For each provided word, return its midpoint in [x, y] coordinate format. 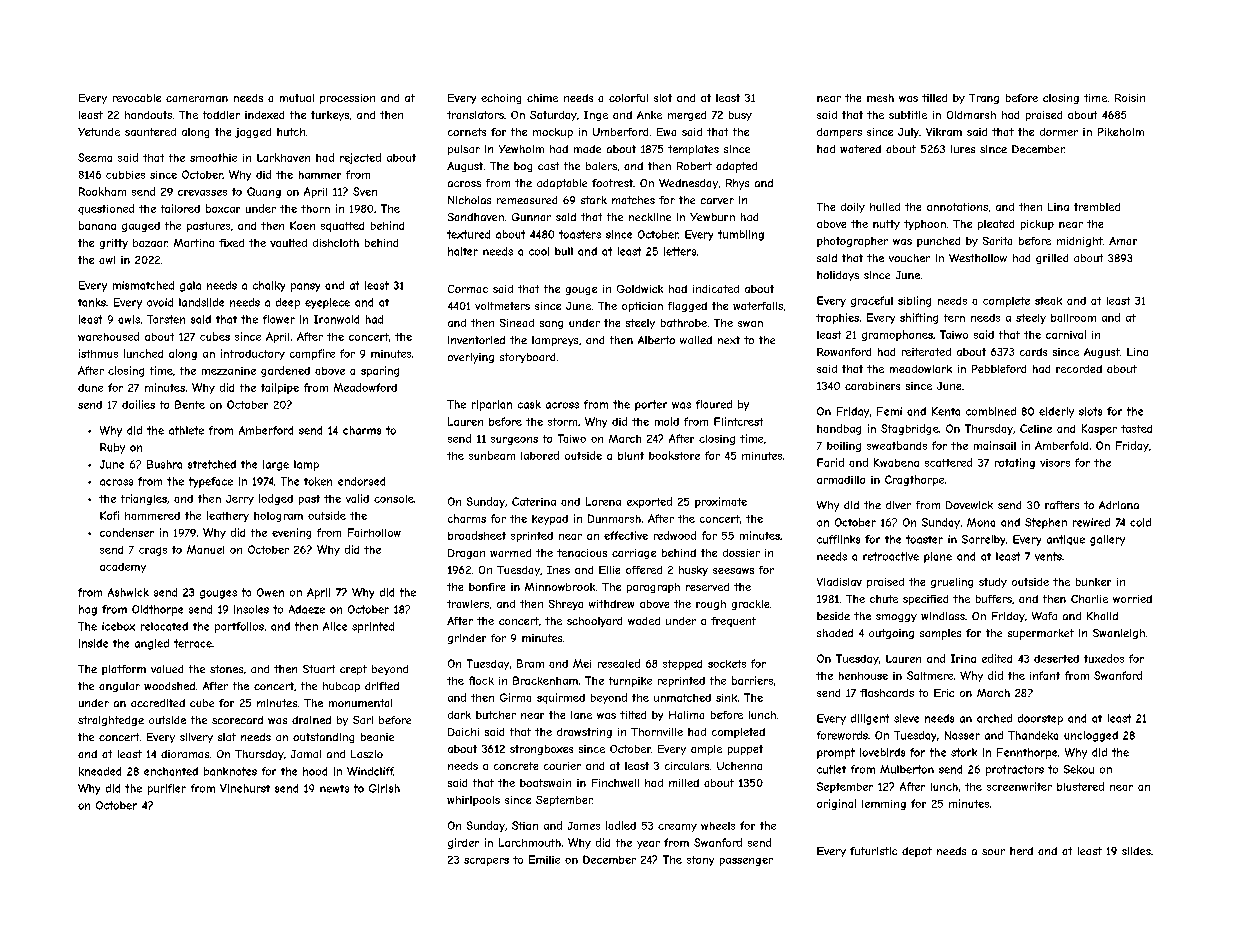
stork [964, 752]
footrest [612, 183]
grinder [467, 639]
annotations [957, 207]
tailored [180, 208]
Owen [270, 592]
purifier [167, 789]
